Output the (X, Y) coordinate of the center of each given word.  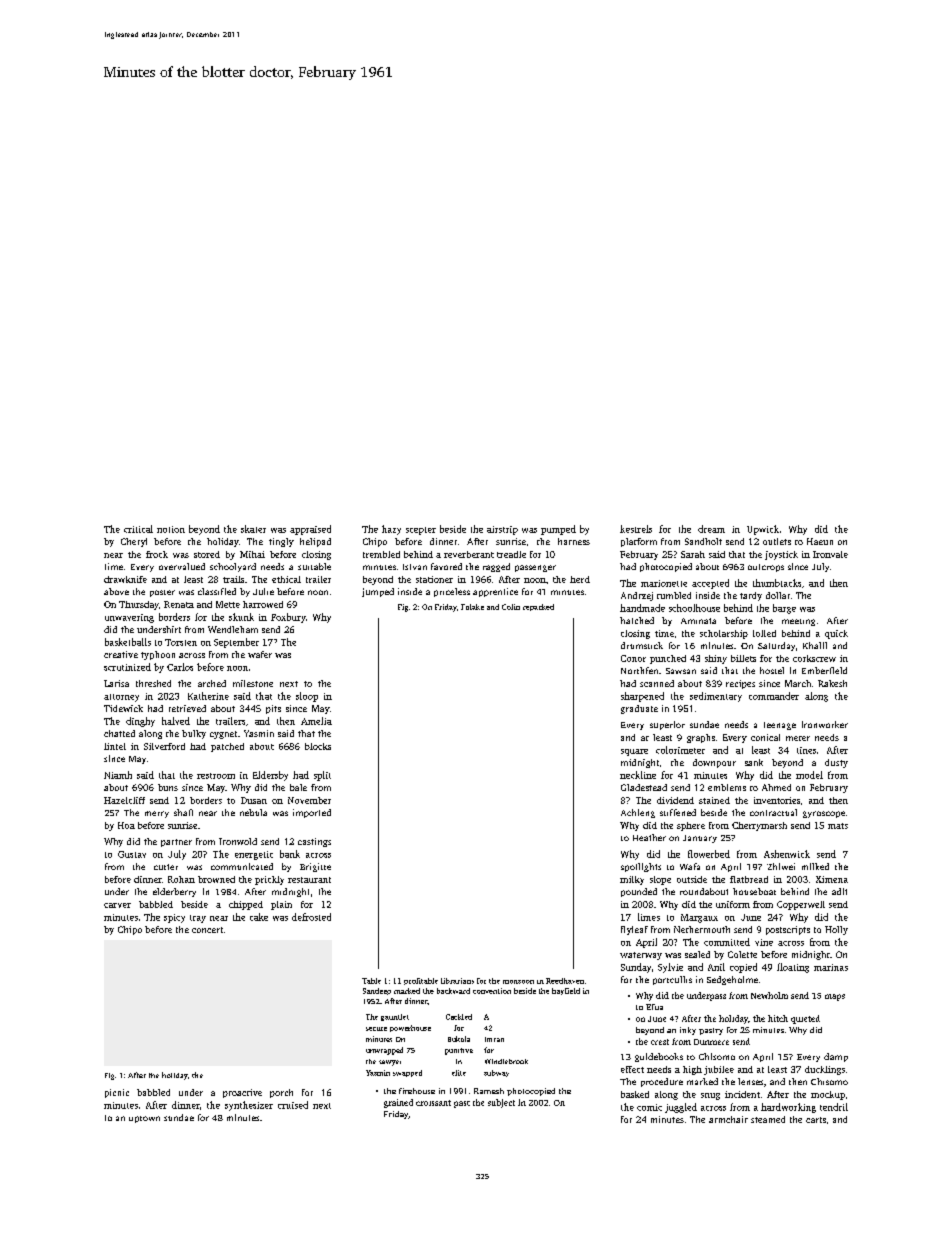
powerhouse (410, 1028)
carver (117, 905)
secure (376, 1029)
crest (660, 1042)
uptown (144, 1119)
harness (574, 541)
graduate (639, 709)
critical (138, 529)
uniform (733, 904)
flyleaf (634, 930)
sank (754, 762)
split (322, 776)
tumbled (674, 595)
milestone (253, 683)
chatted (119, 733)
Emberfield (824, 670)
